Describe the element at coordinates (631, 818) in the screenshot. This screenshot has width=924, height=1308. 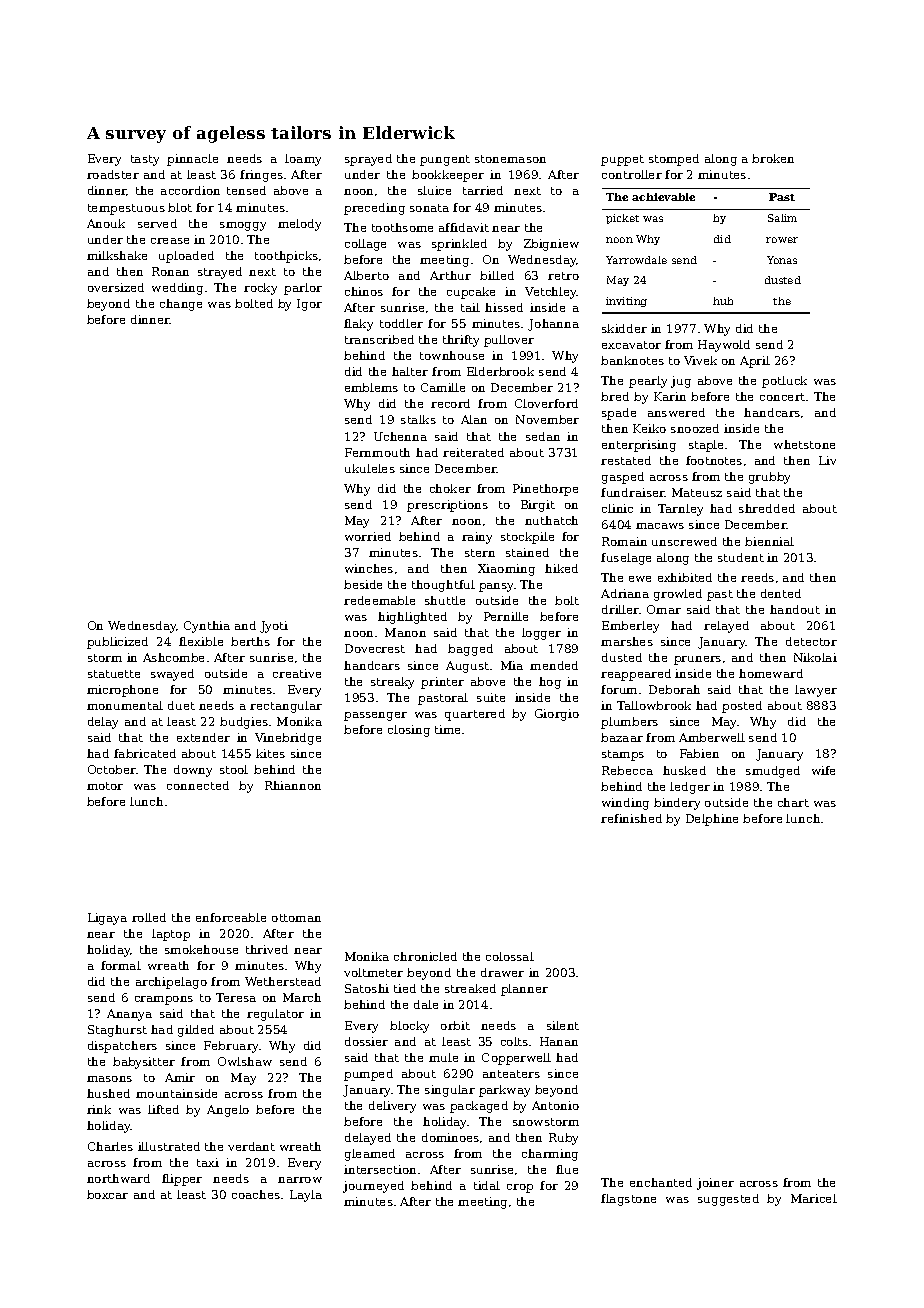
I see `refinished` at that location.
